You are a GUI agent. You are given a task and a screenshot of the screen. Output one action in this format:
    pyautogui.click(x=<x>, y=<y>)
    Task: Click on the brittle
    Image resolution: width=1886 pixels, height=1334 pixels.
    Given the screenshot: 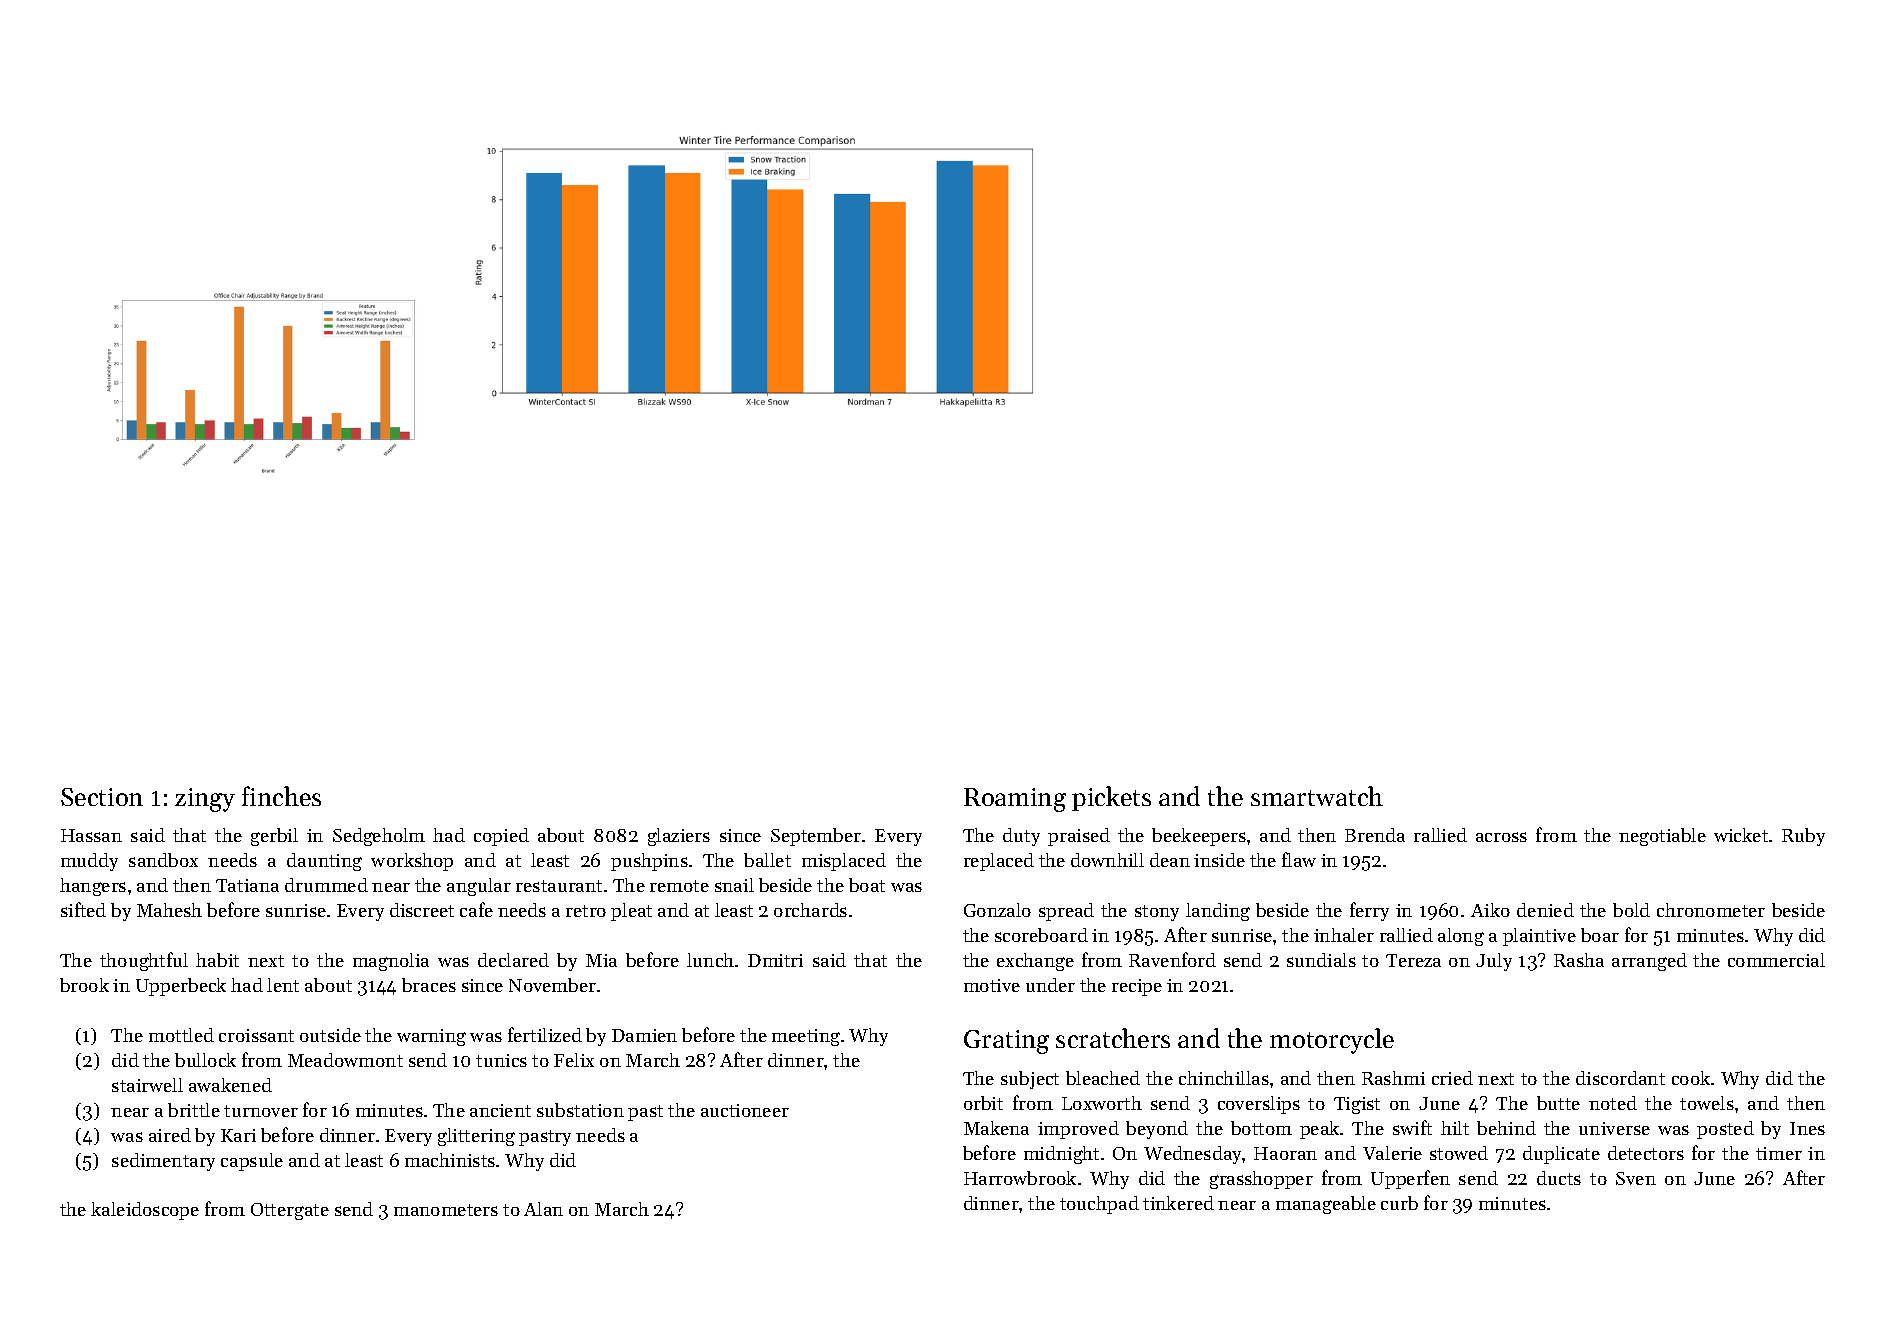 What is the action you would take?
    pyautogui.click(x=194, y=1110)
